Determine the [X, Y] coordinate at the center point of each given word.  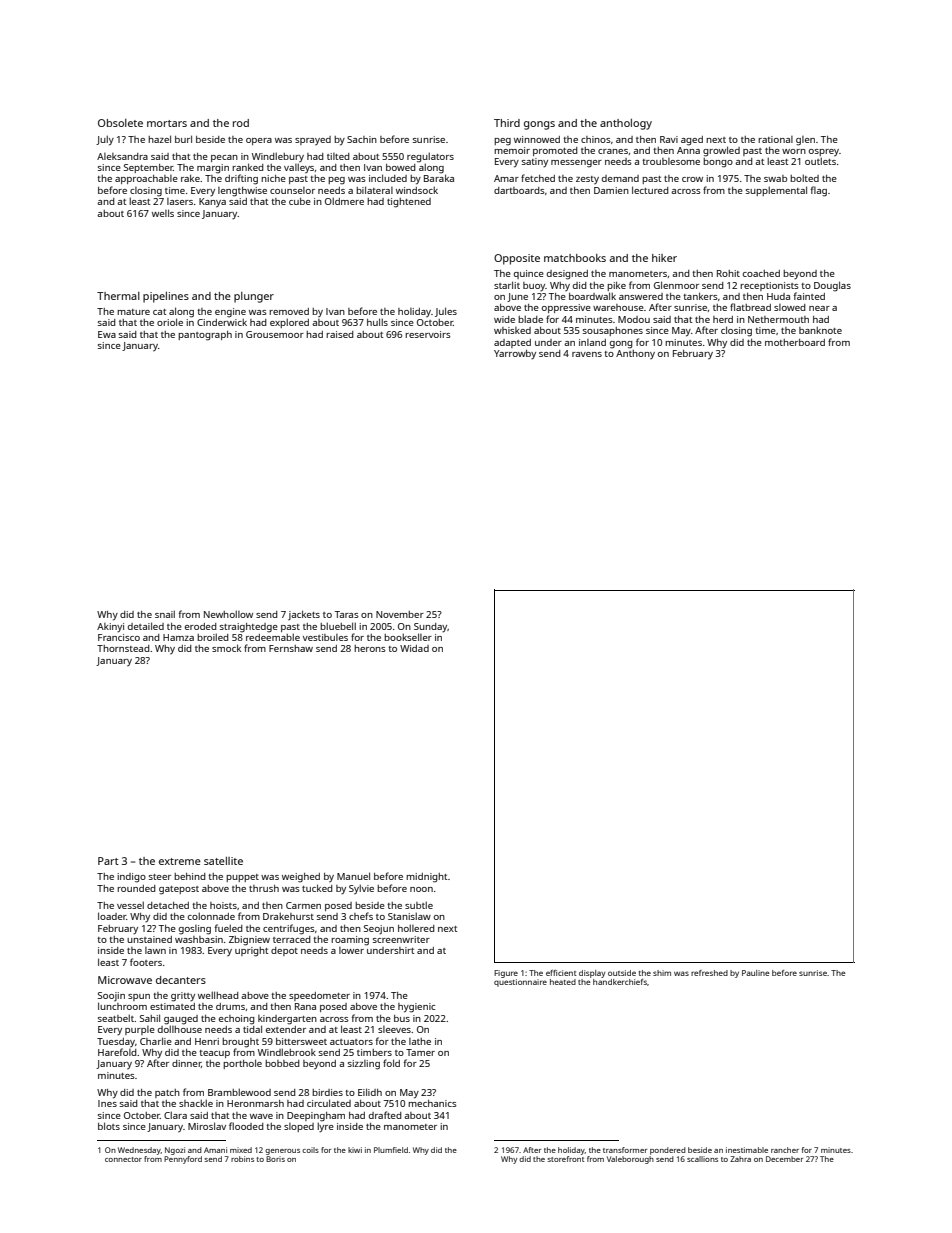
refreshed [709, 973]
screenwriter [401, 939]
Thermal [118, 296]
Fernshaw [291, 648]
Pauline [756, 973]
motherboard [795, 342]
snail [165, 614]
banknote [820, 330]
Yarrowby [515, 354]
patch [167, 1093]
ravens [587, 354]
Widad [414, 648]
